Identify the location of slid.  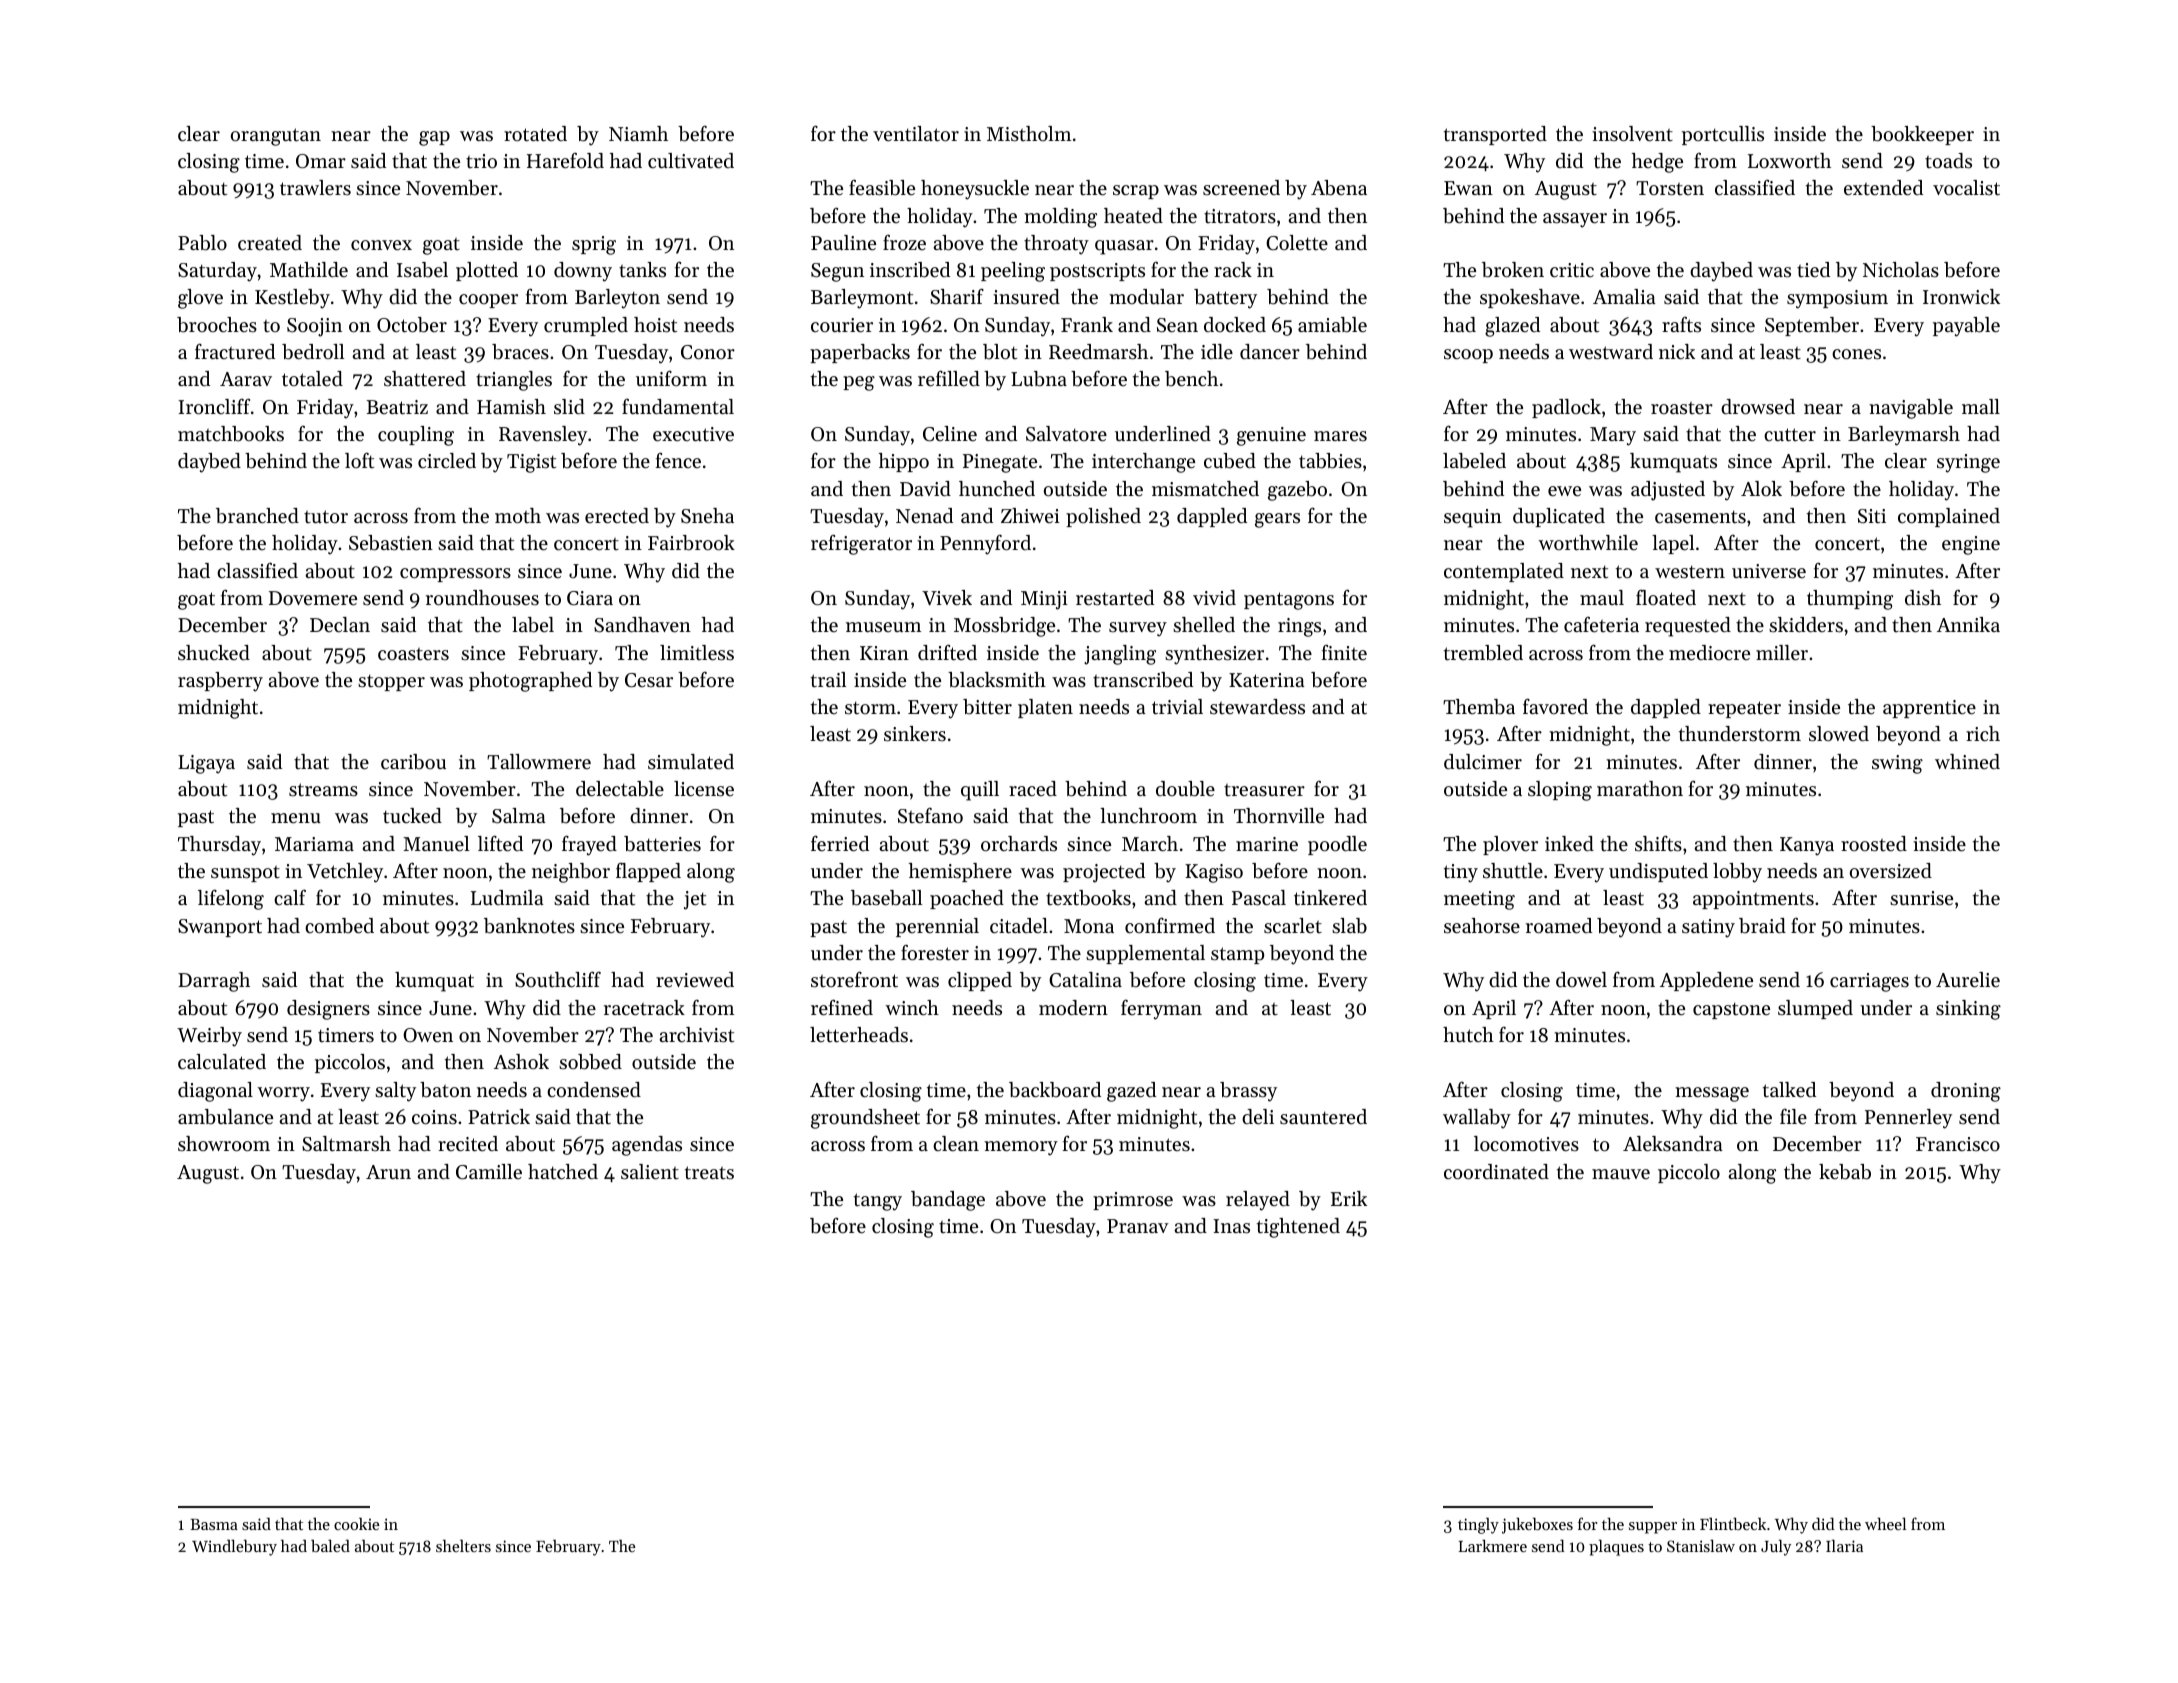
(569, 407).
